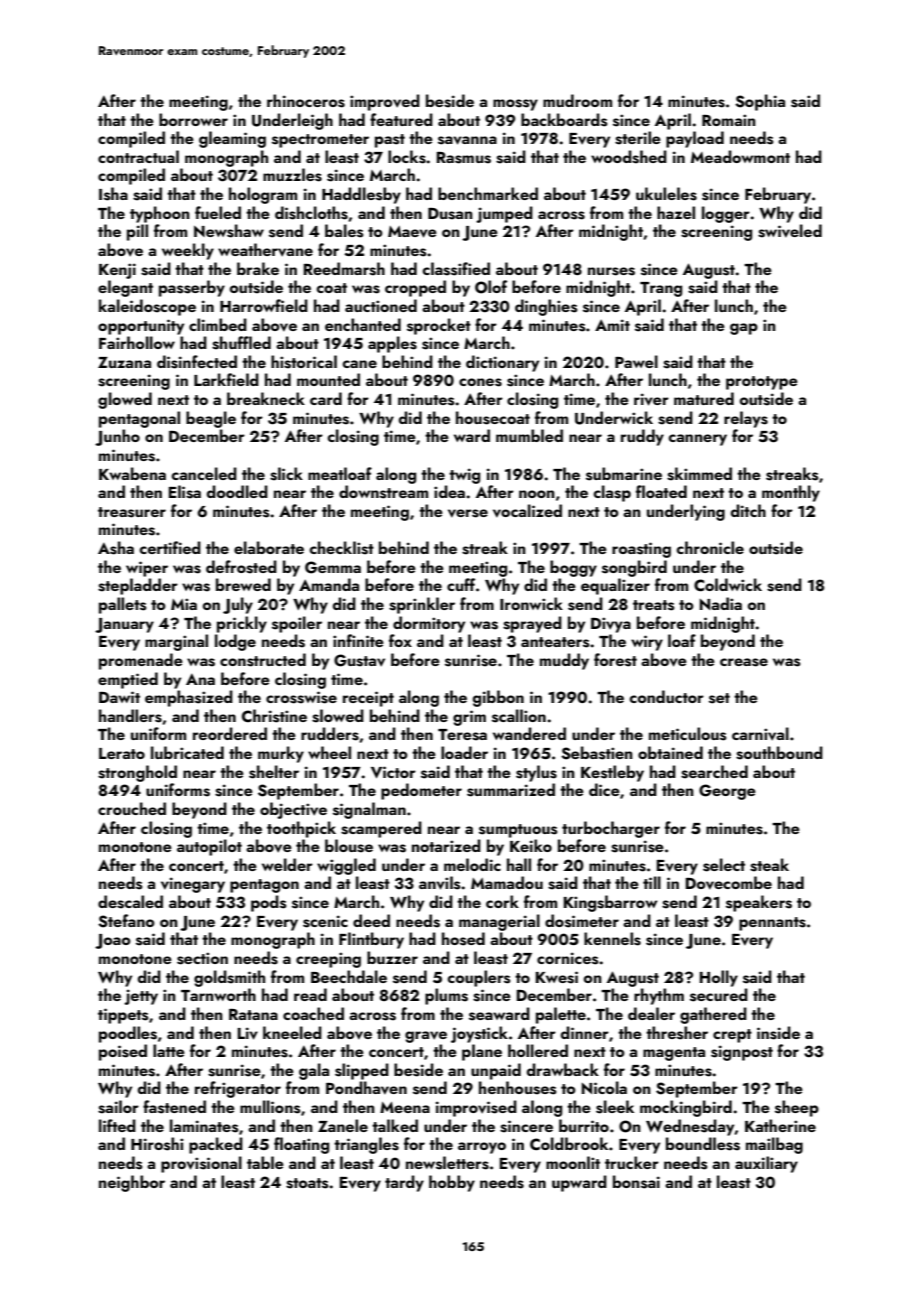  I want to click on bonsai, so click(636, 1182).
